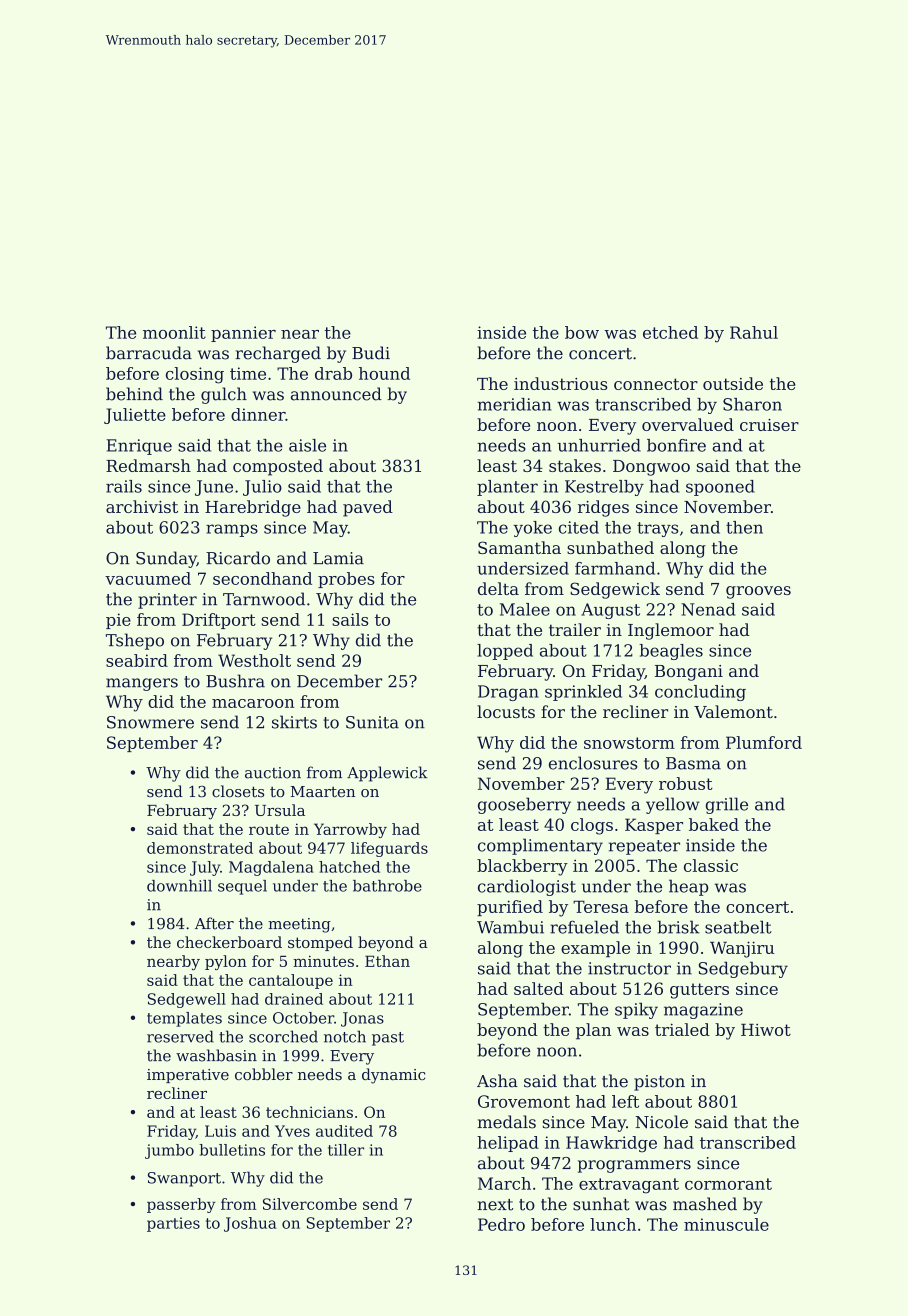  Describe the element at coordinates (350, 619) in the image. I see `sails` at that location.
